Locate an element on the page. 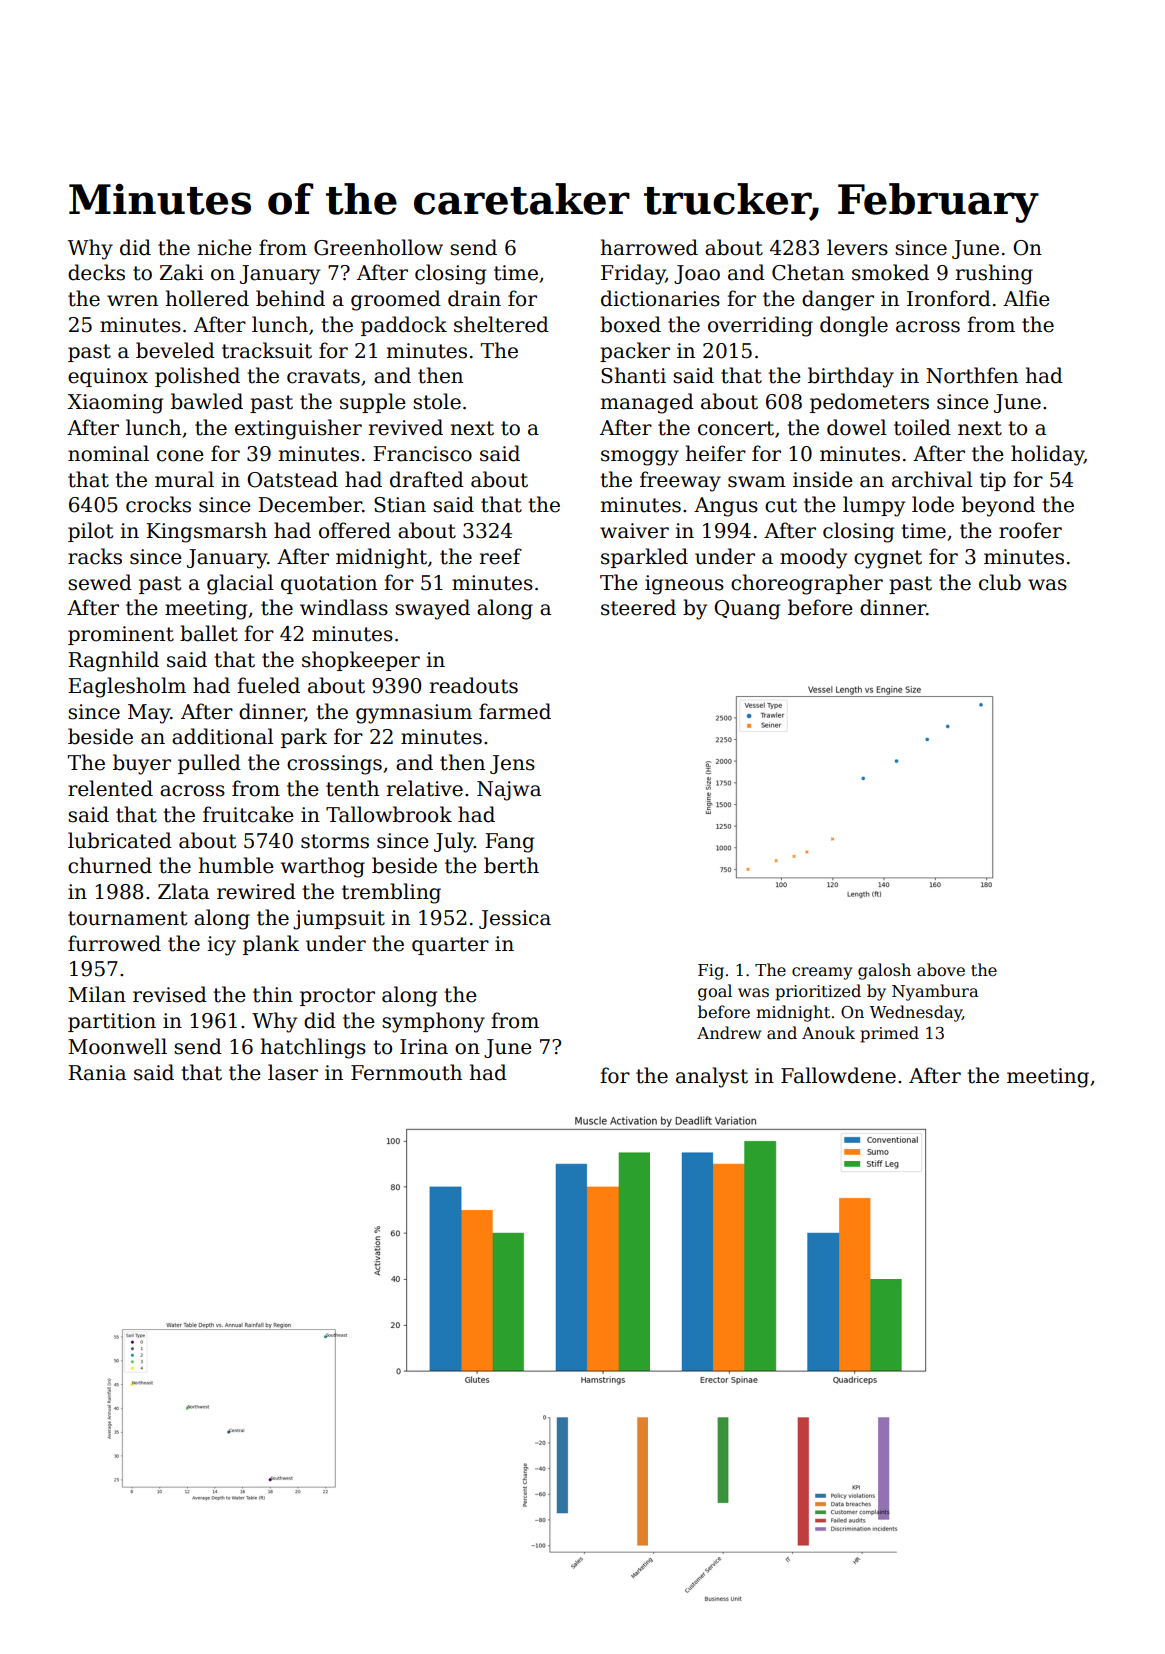 The image size is (1165, 1654). Rania is located at coordinates (97, 1073).
